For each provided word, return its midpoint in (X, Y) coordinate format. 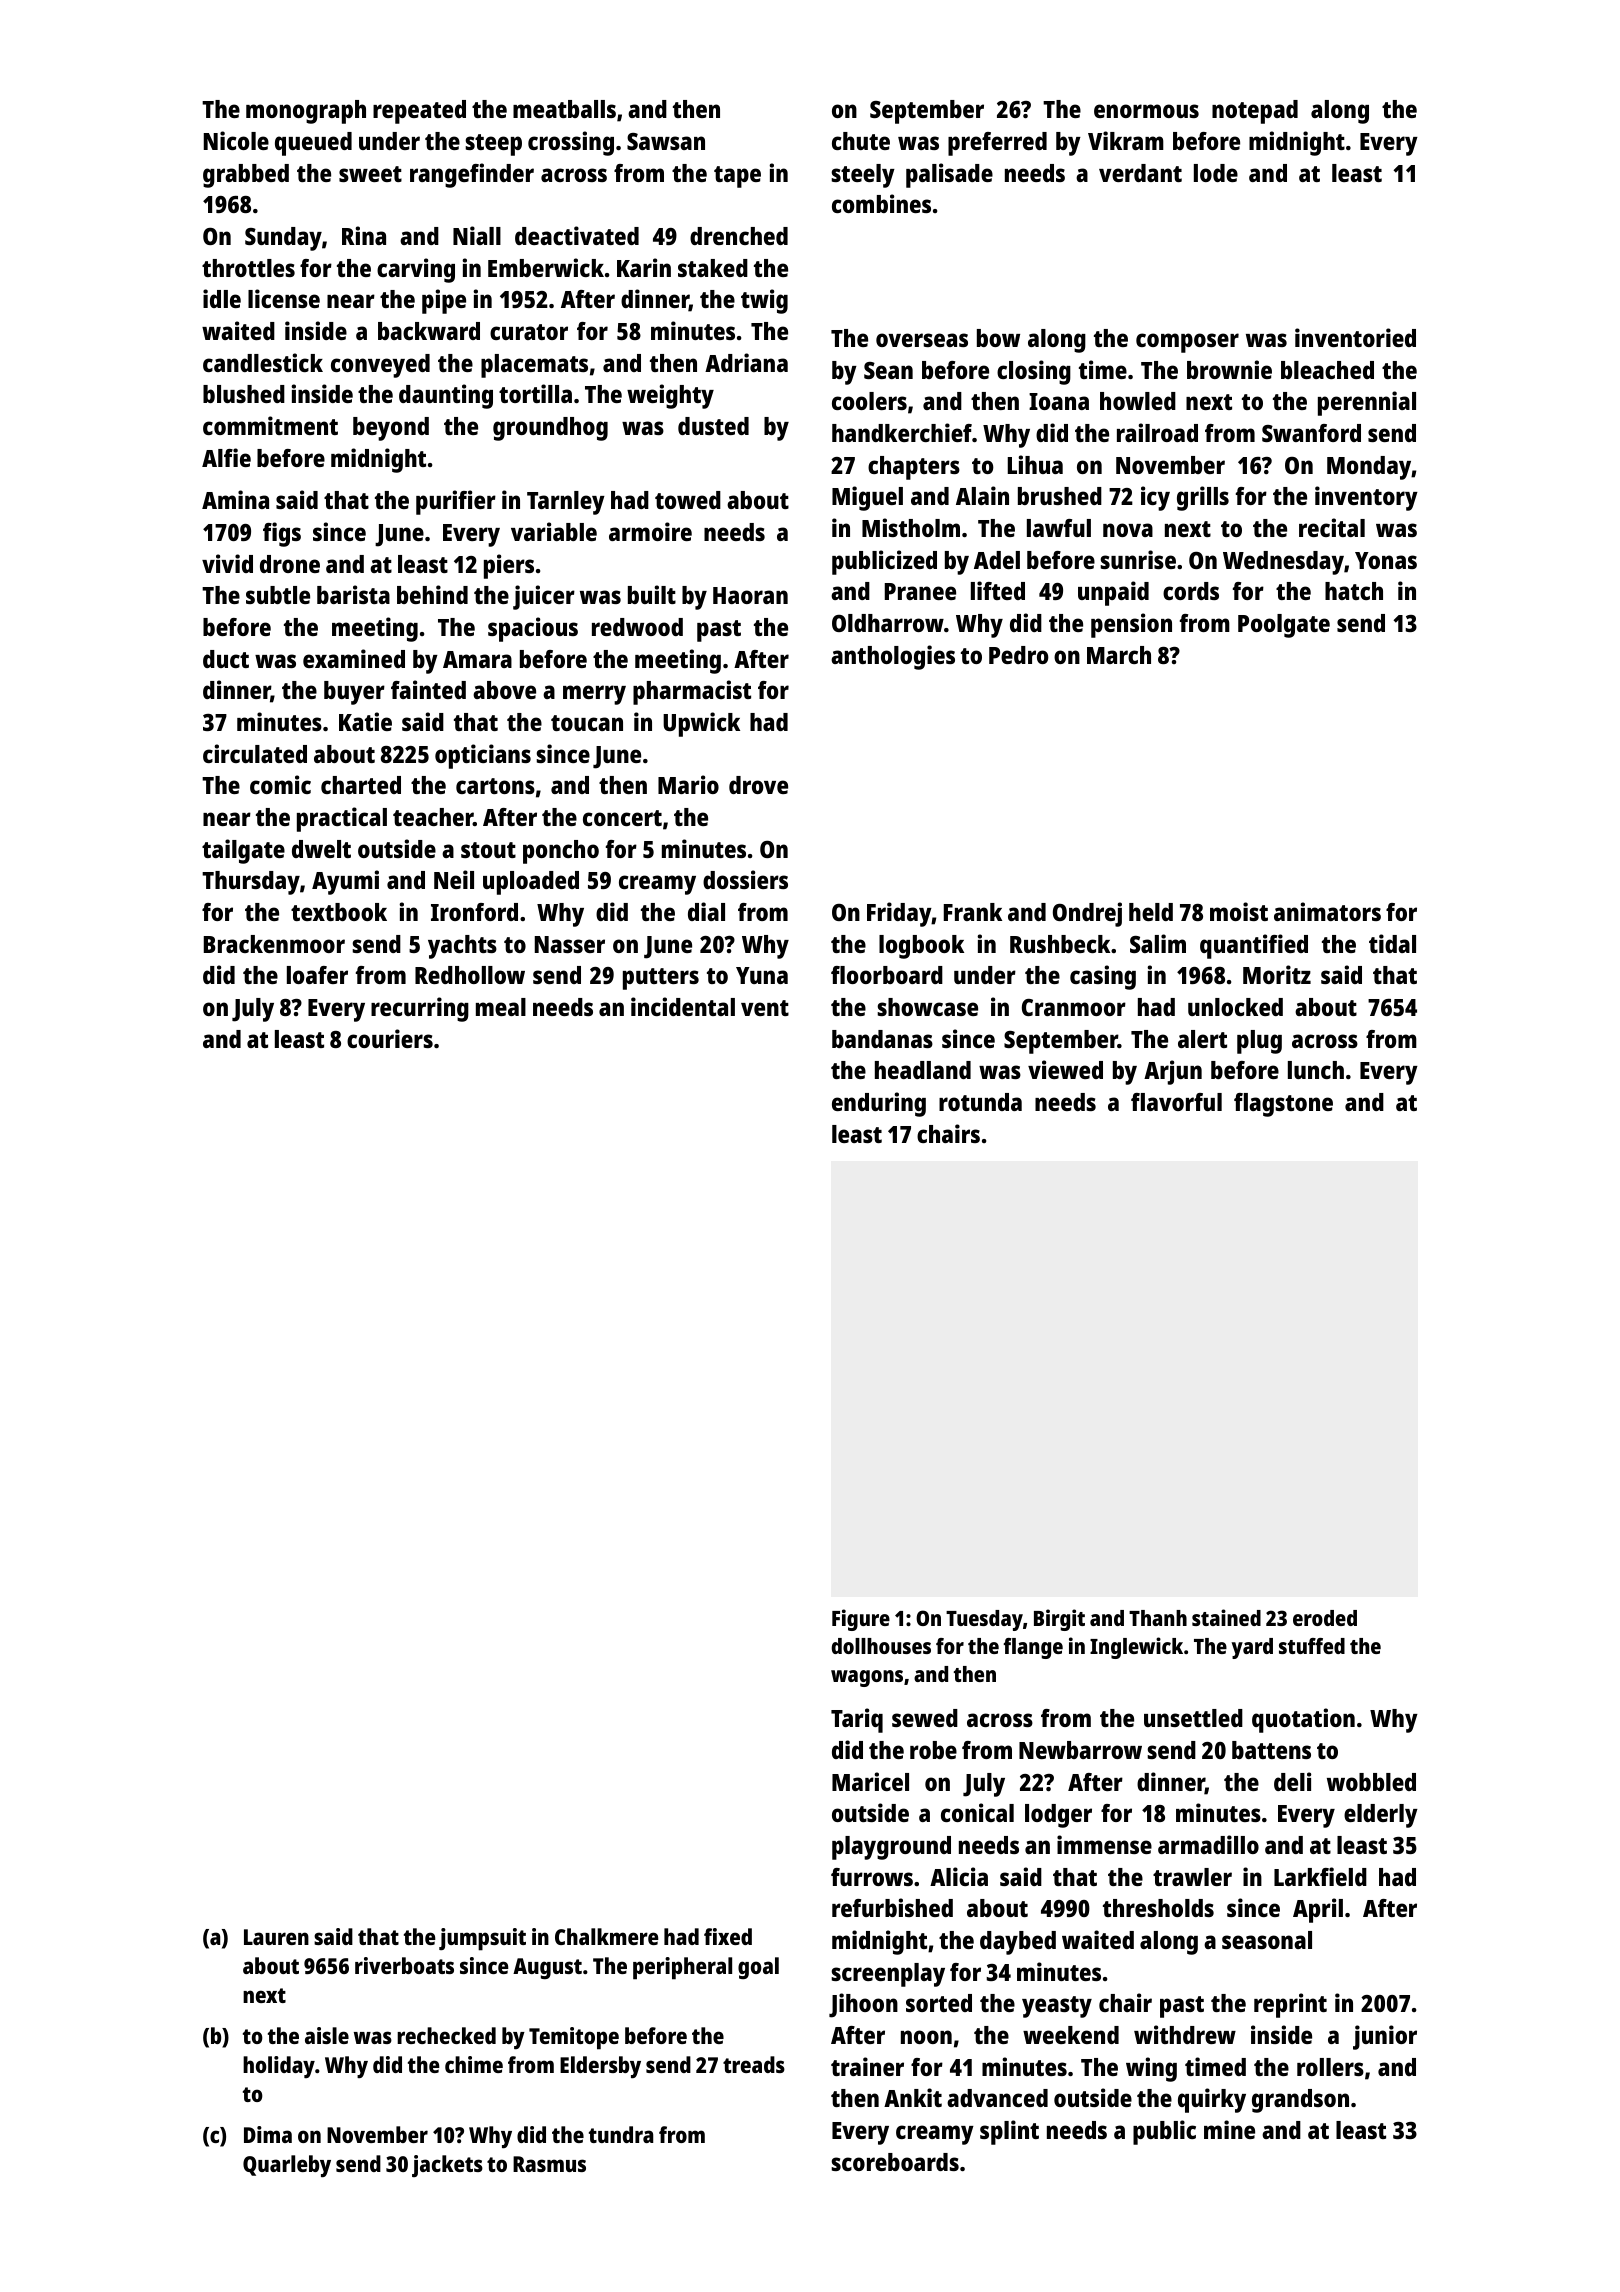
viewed (1065, 1069)
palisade (949, 175)
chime (474, 2064)
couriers (390, 1038)
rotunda (980, 1102)
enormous (1146, 111)
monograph (306, 112)
